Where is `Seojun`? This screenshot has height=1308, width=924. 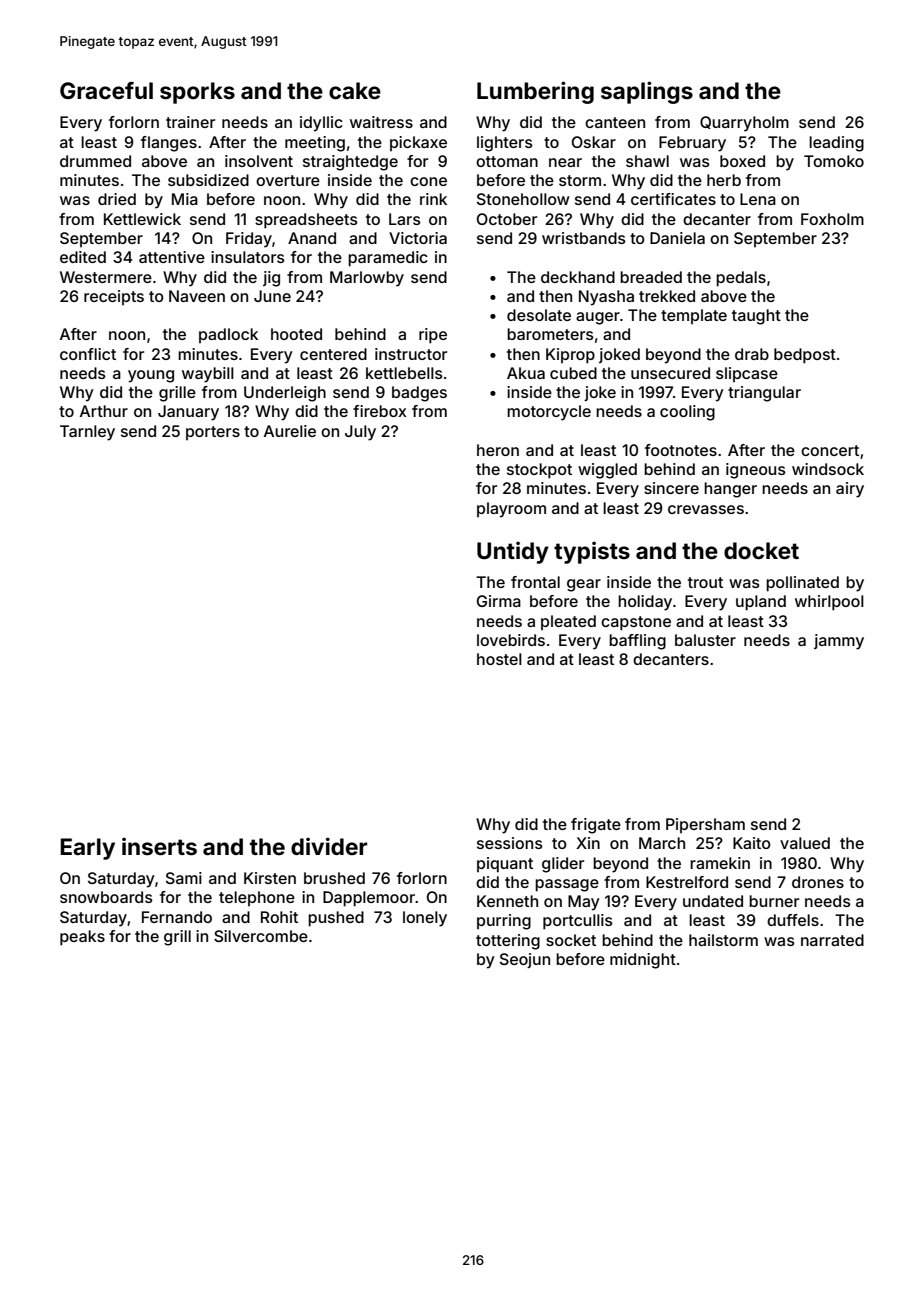
Seojun is located at coordinates (525, 960).
